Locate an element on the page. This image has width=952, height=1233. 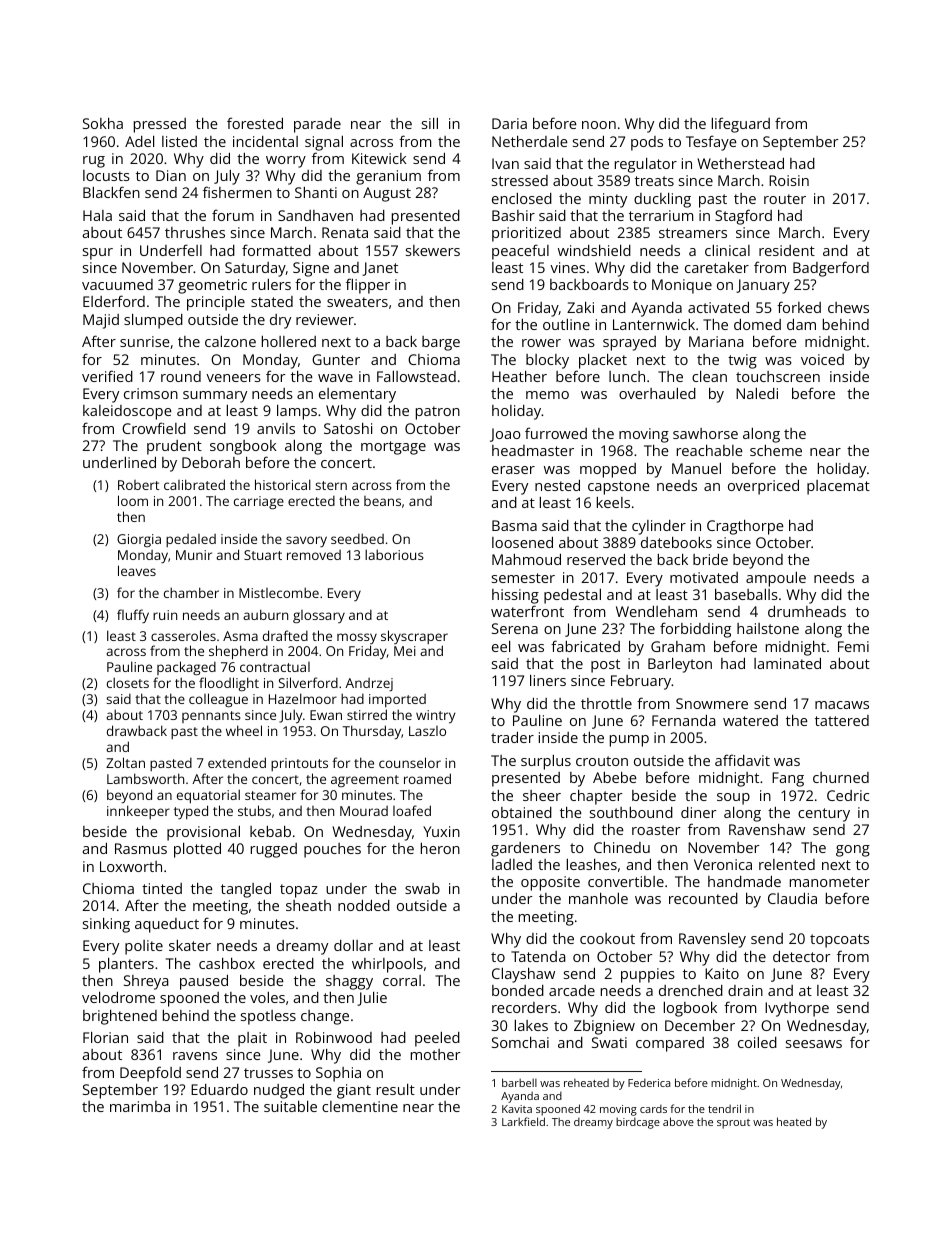
voiced is located at coordinates (822, 359).
